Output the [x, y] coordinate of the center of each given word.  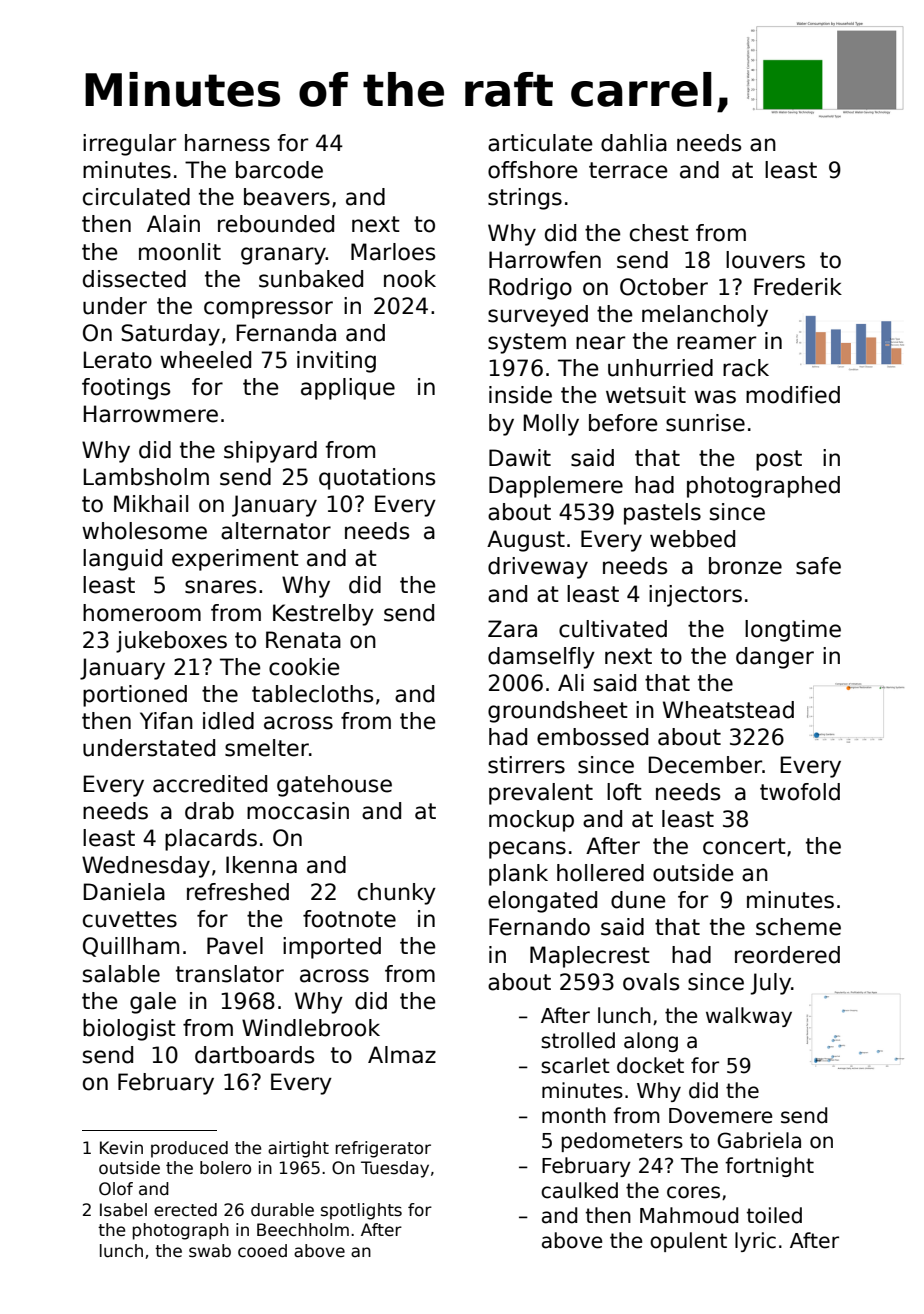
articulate [540, 143]
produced [189, 1149]
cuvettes [130, 919]
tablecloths [312, 694]
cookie [304, 667]
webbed [692, 539]
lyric [755, 1242]
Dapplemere [556, 487]
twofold [800, 792]
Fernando [539, 927]
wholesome [144, 531]
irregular [129, 145]
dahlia [634, 143]
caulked [579, 1190]
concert [744, 846]
